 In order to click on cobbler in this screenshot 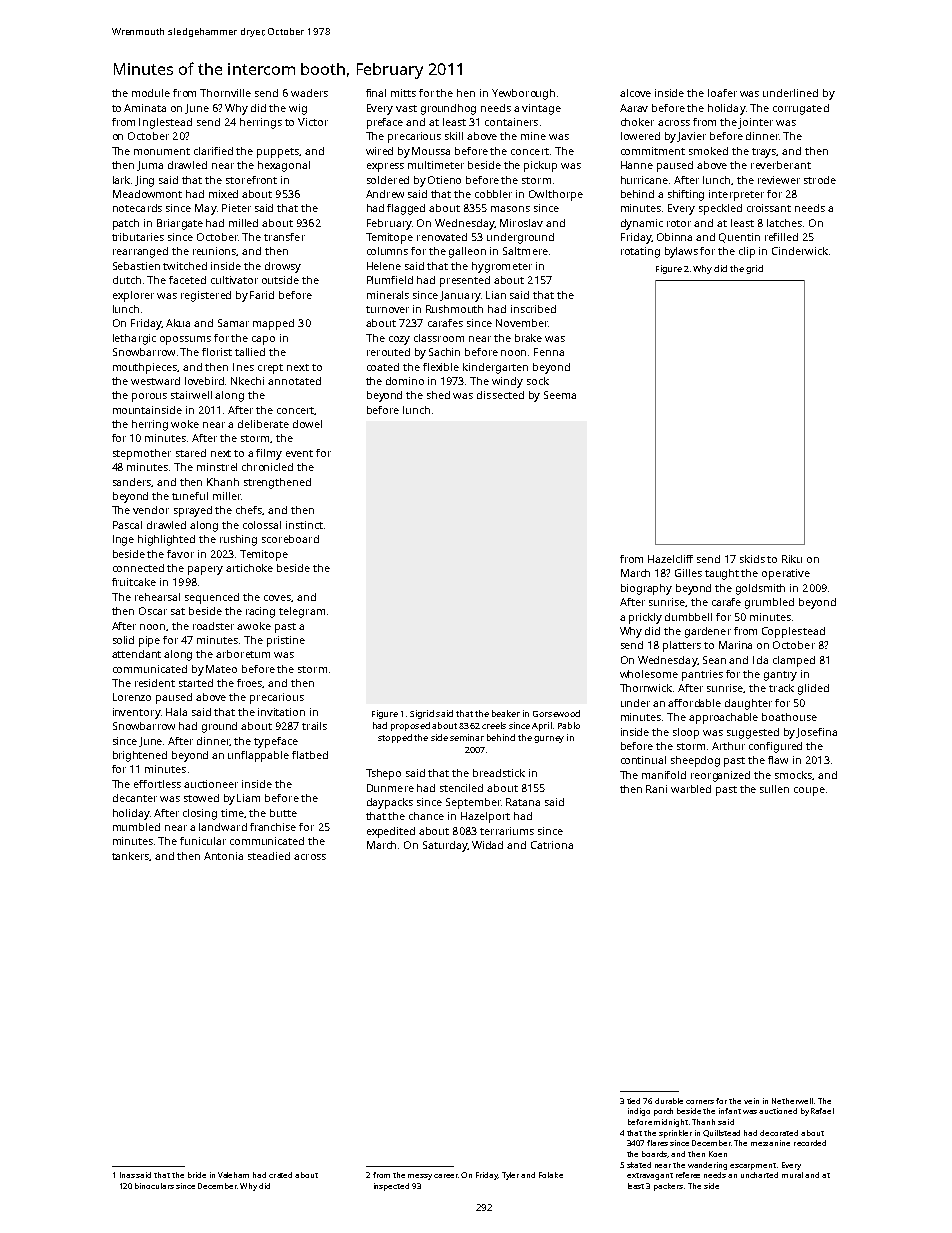, I will do `click(493, 194)`.
